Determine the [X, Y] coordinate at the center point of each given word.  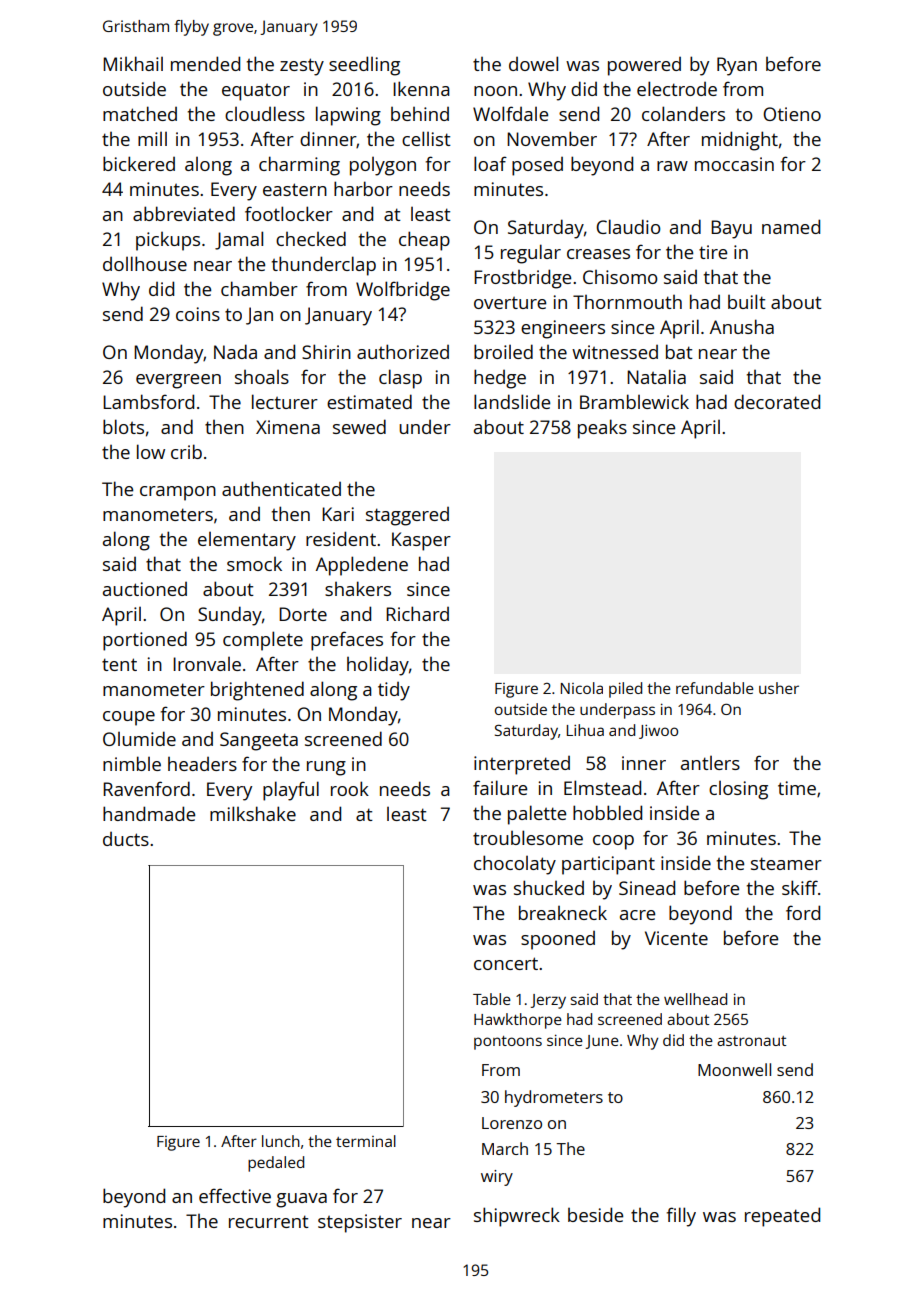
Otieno [792, 114]
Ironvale [207, 664]
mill [152, 139]
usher [779, 688]
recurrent [269, 1221]
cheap [424, 241]
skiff [800, 887]
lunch [281, 1141]
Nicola [582, 688]
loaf [490, 163]
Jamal [239, 240]
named [791, 226]
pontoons [508, 1043]
